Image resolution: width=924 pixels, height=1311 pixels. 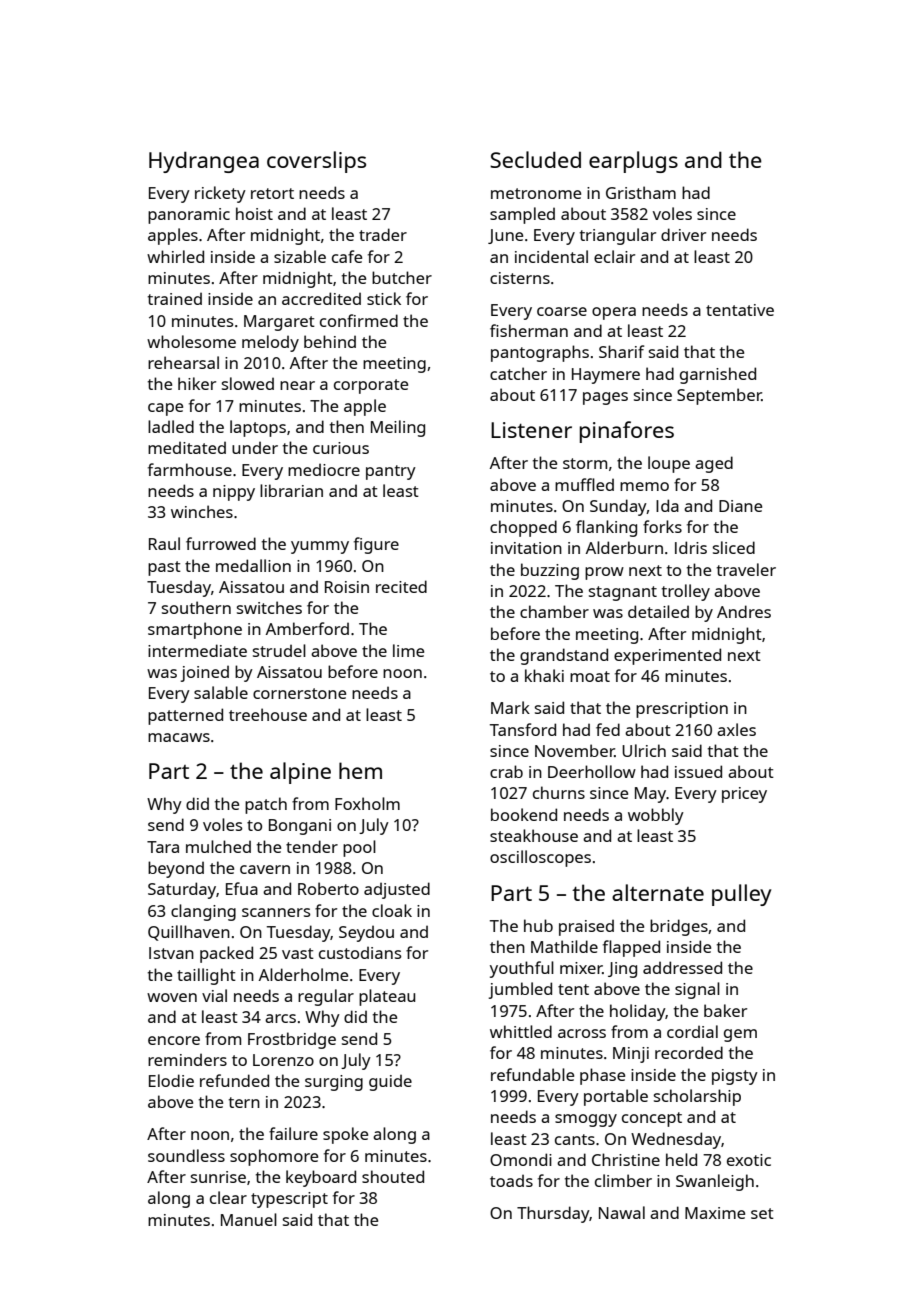 I want to click on macaws, so click(x=179, y=737).
